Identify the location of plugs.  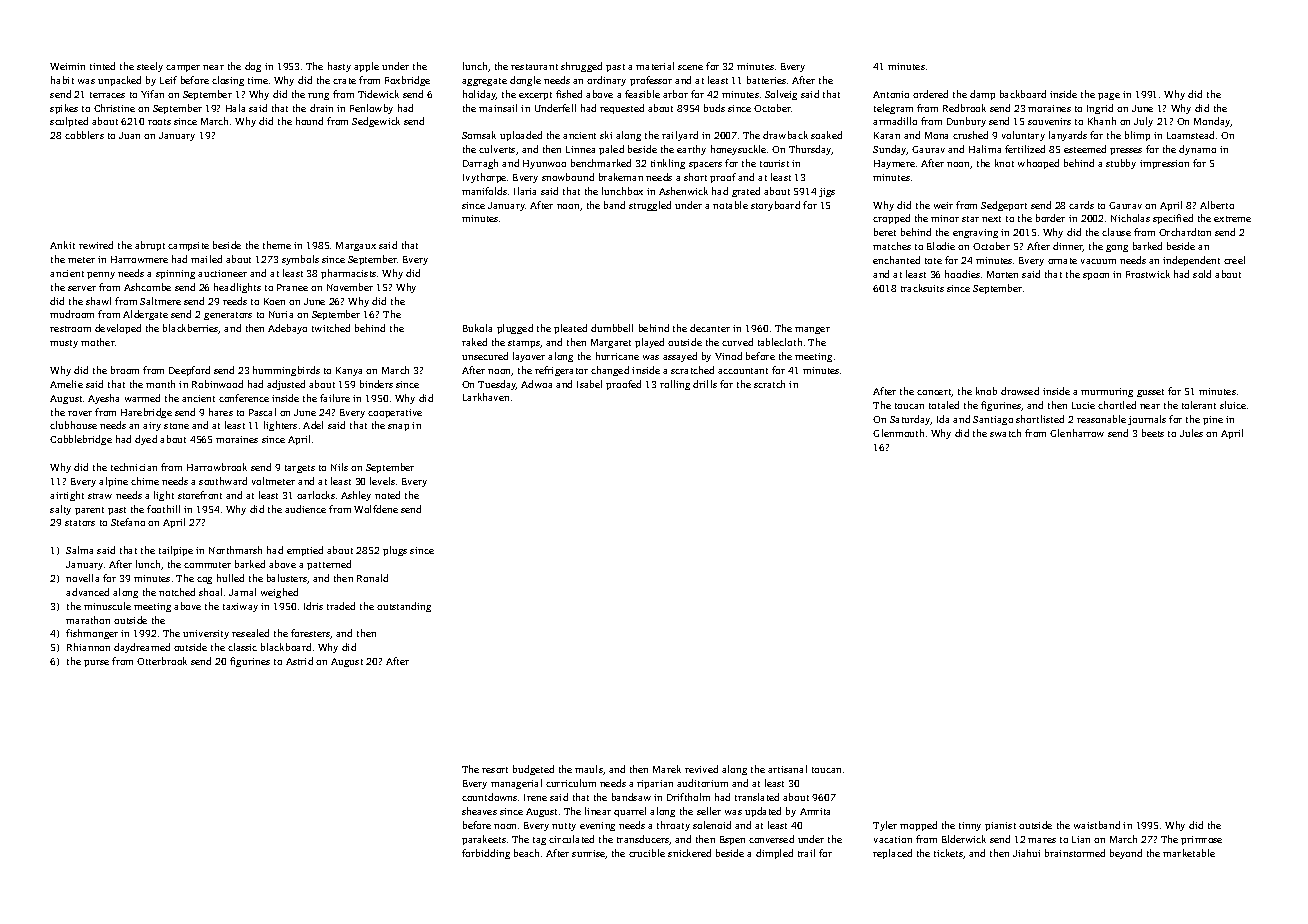
(395, 551).
